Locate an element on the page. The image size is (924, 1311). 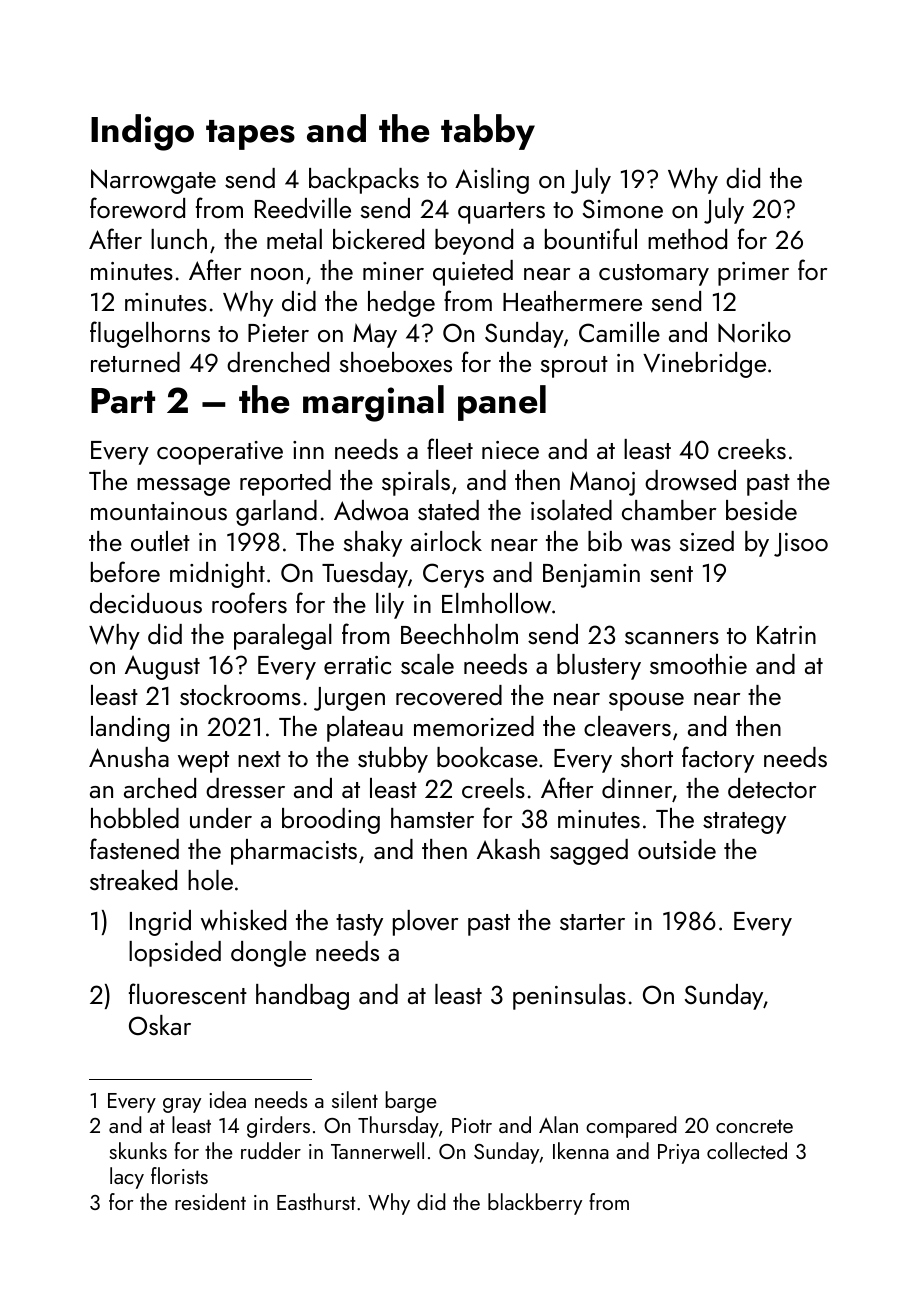
creeks is located at coordinates (752, 449).
